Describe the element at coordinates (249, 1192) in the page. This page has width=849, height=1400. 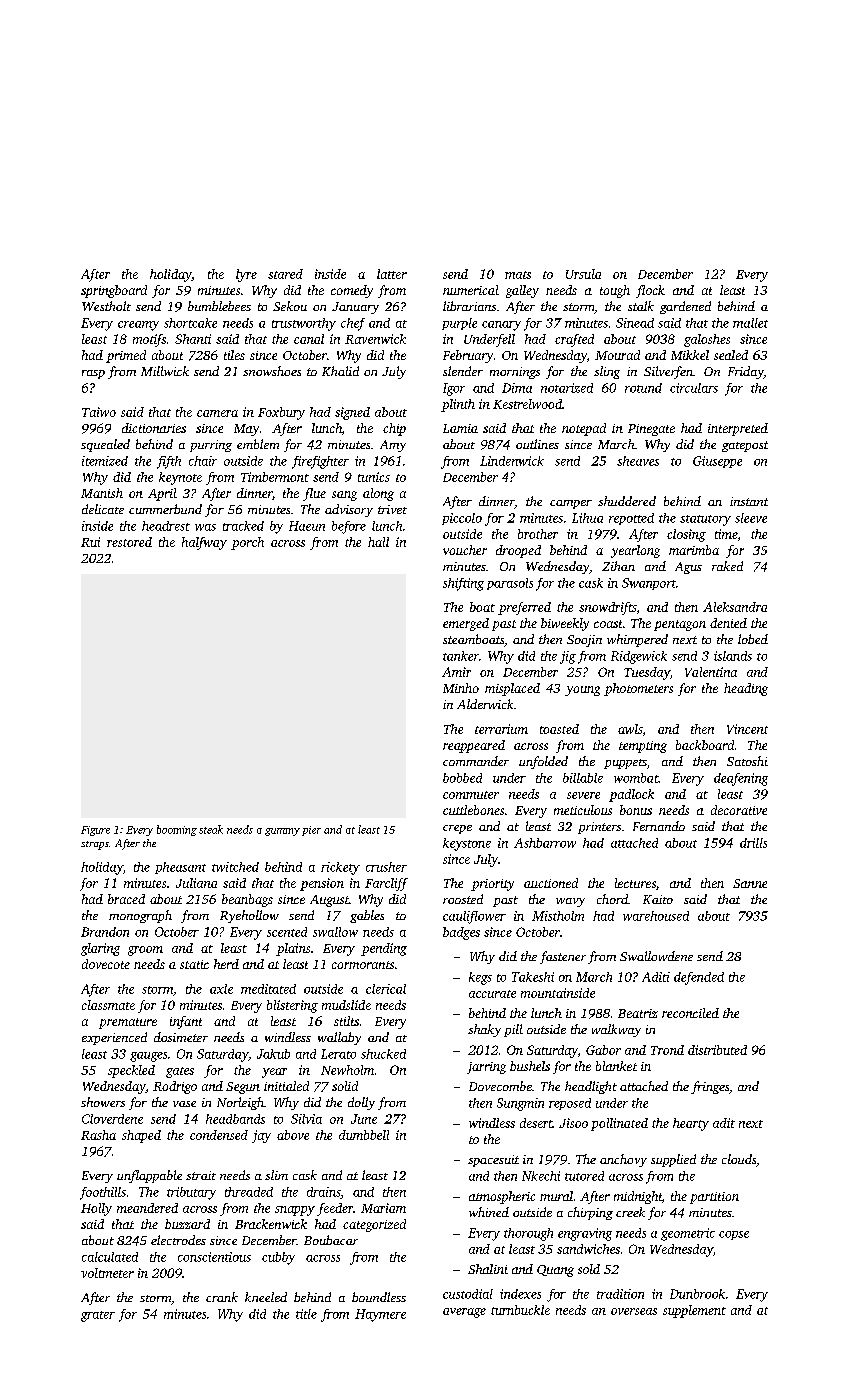
I see `threaded` at that location.
